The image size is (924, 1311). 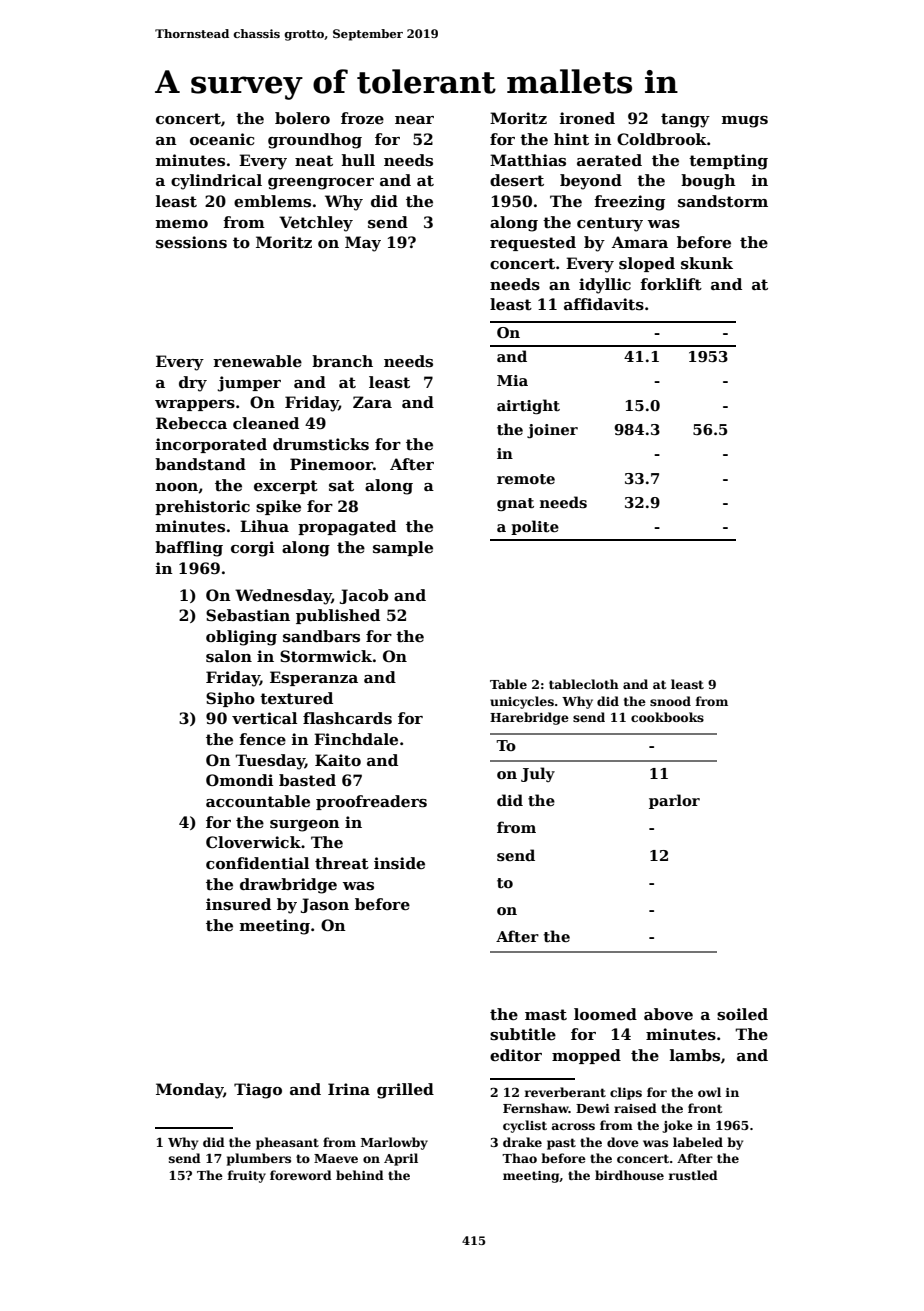 I want to click on July, so click(x=538, y=774).
